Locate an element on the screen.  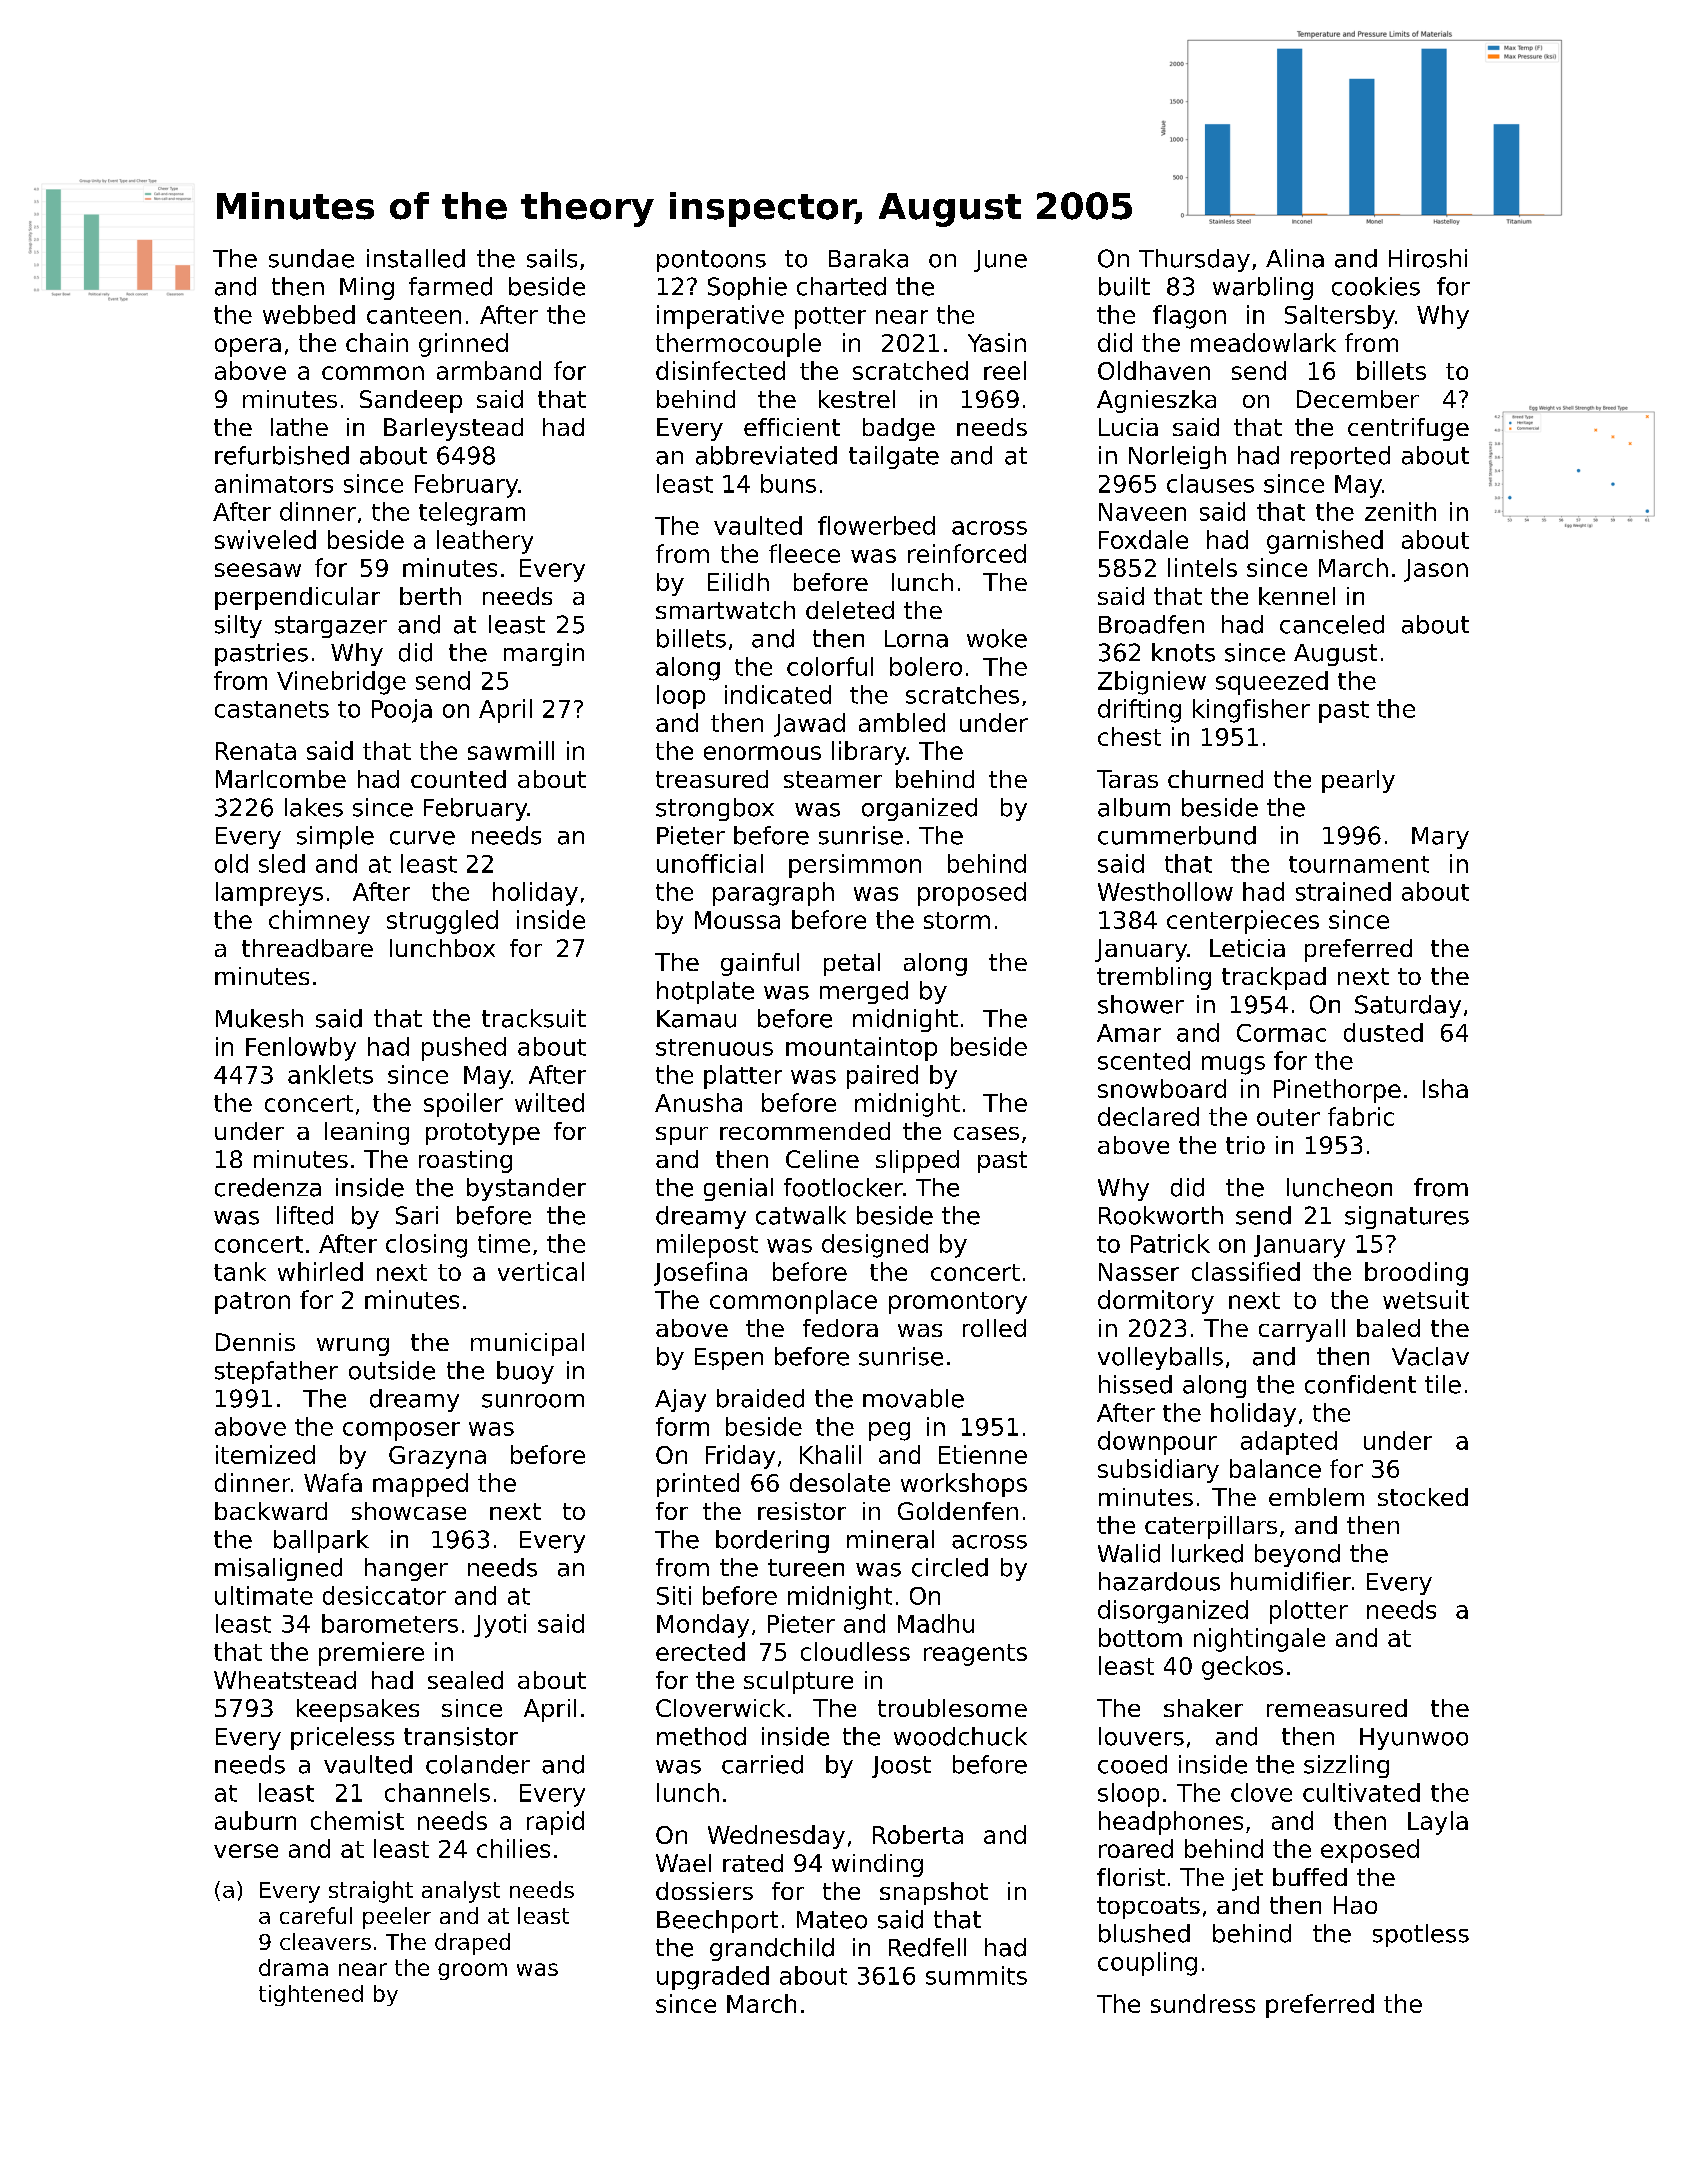
strained is located at coordinates (1343, 891).
